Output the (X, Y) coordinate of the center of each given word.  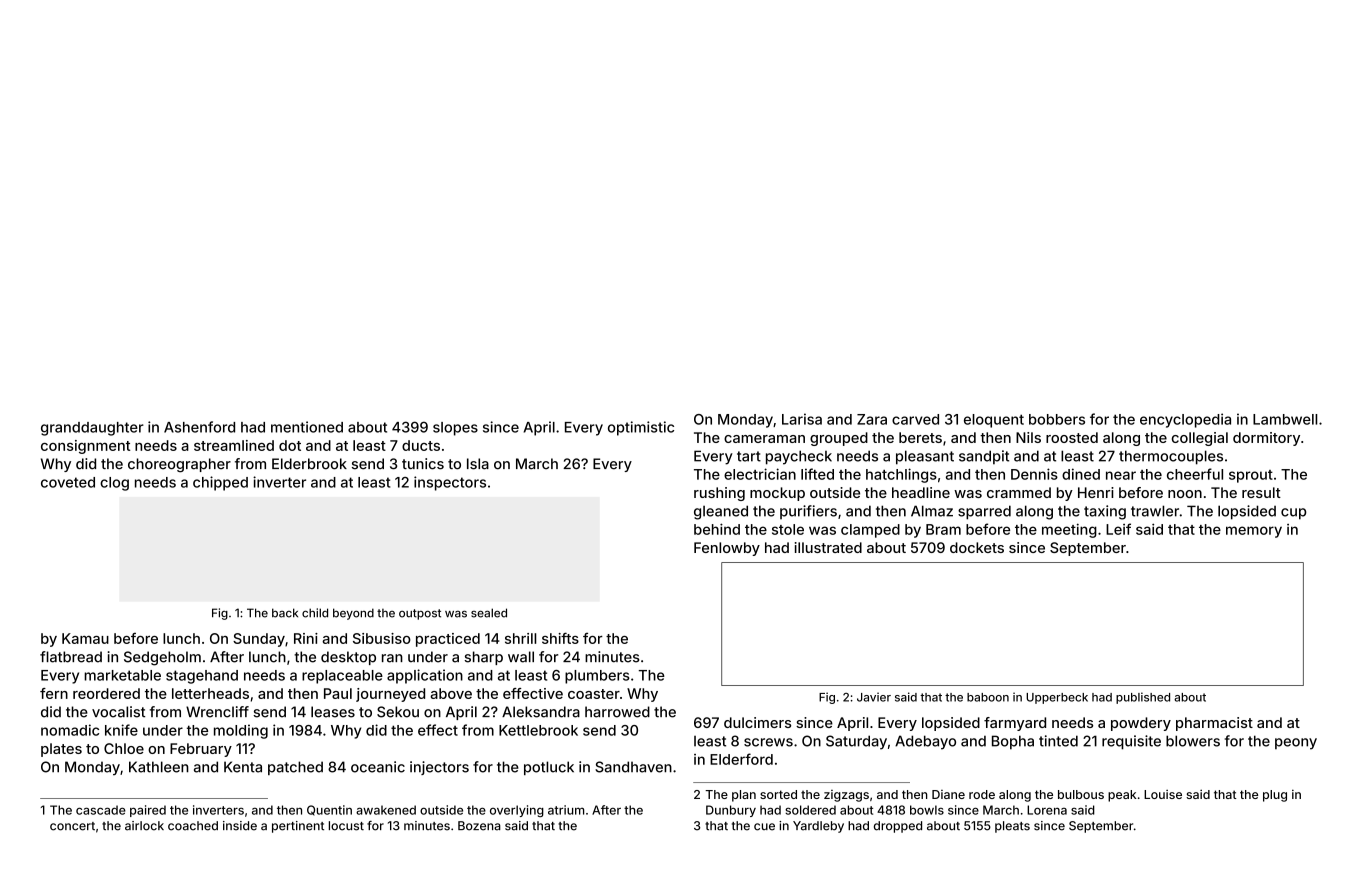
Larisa (802, 419)
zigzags (846, 796)
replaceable (342, 677)
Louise (1163, 794)
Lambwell (1285, 419)
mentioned (307, 427)
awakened (386, 810)
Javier (874, 697)
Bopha (1013, 742)
